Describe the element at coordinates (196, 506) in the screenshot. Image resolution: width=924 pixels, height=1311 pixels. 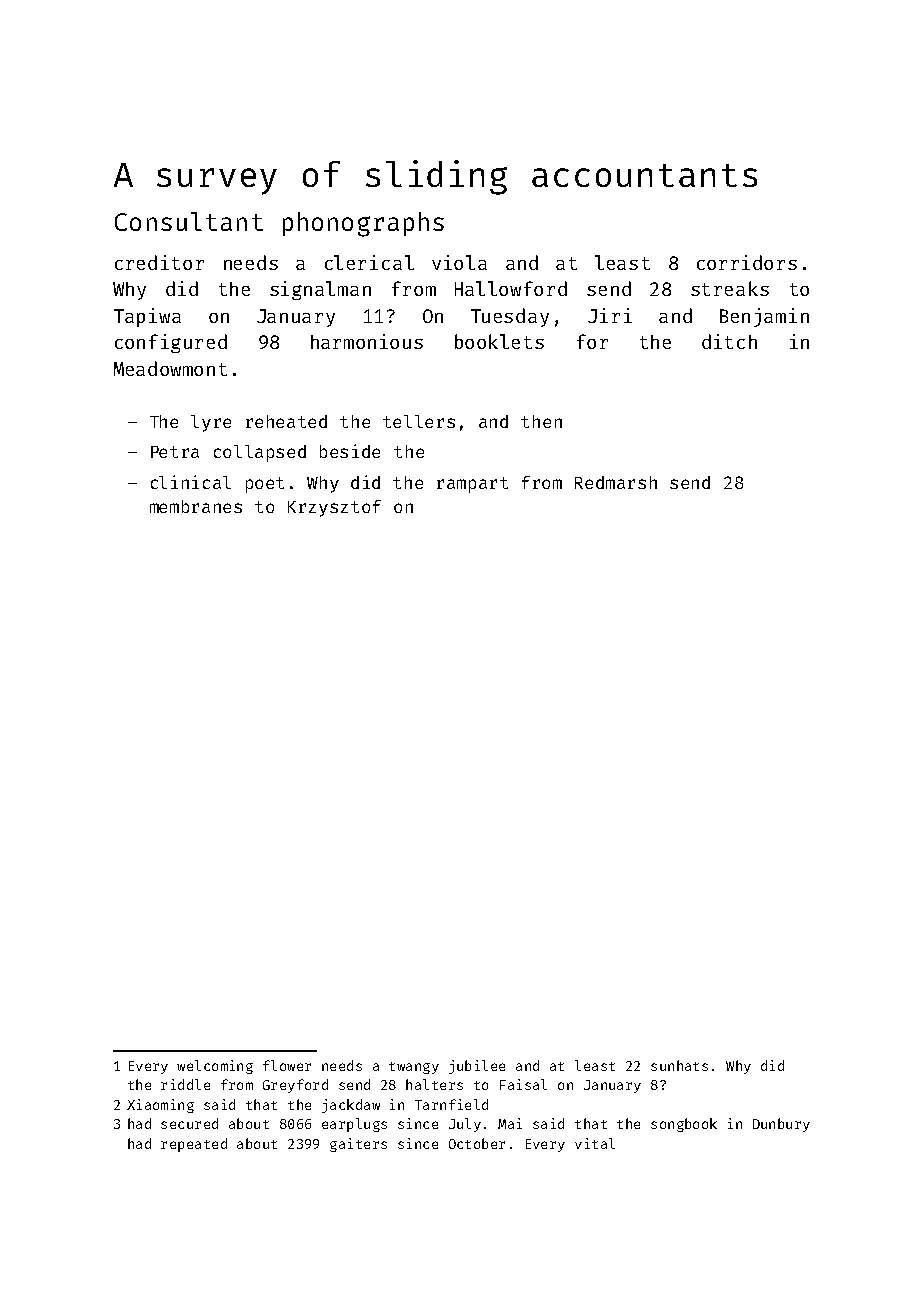
I see `membranes` at that location.
